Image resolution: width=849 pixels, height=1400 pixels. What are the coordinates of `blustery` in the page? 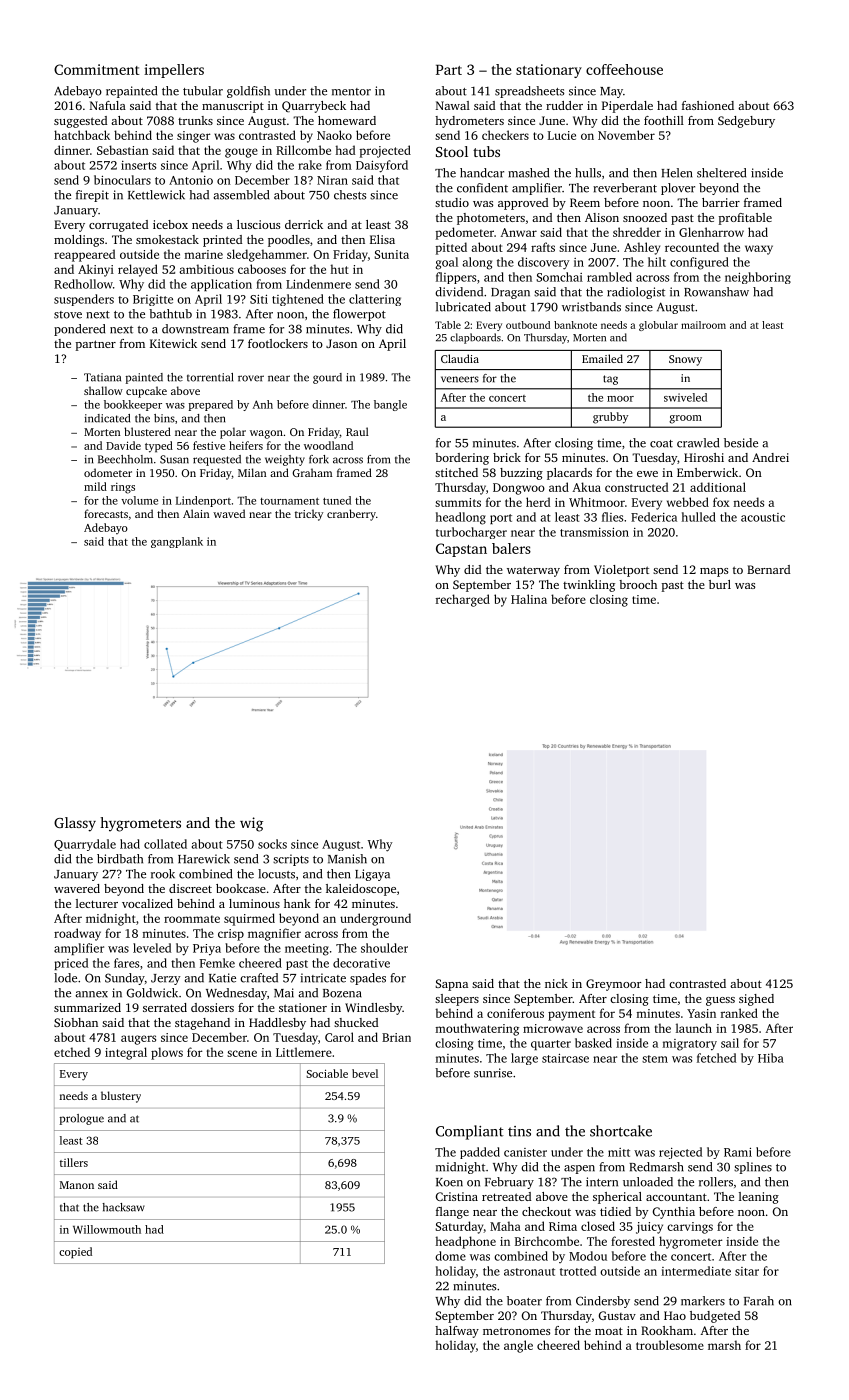 It's located at (121, 1097).
